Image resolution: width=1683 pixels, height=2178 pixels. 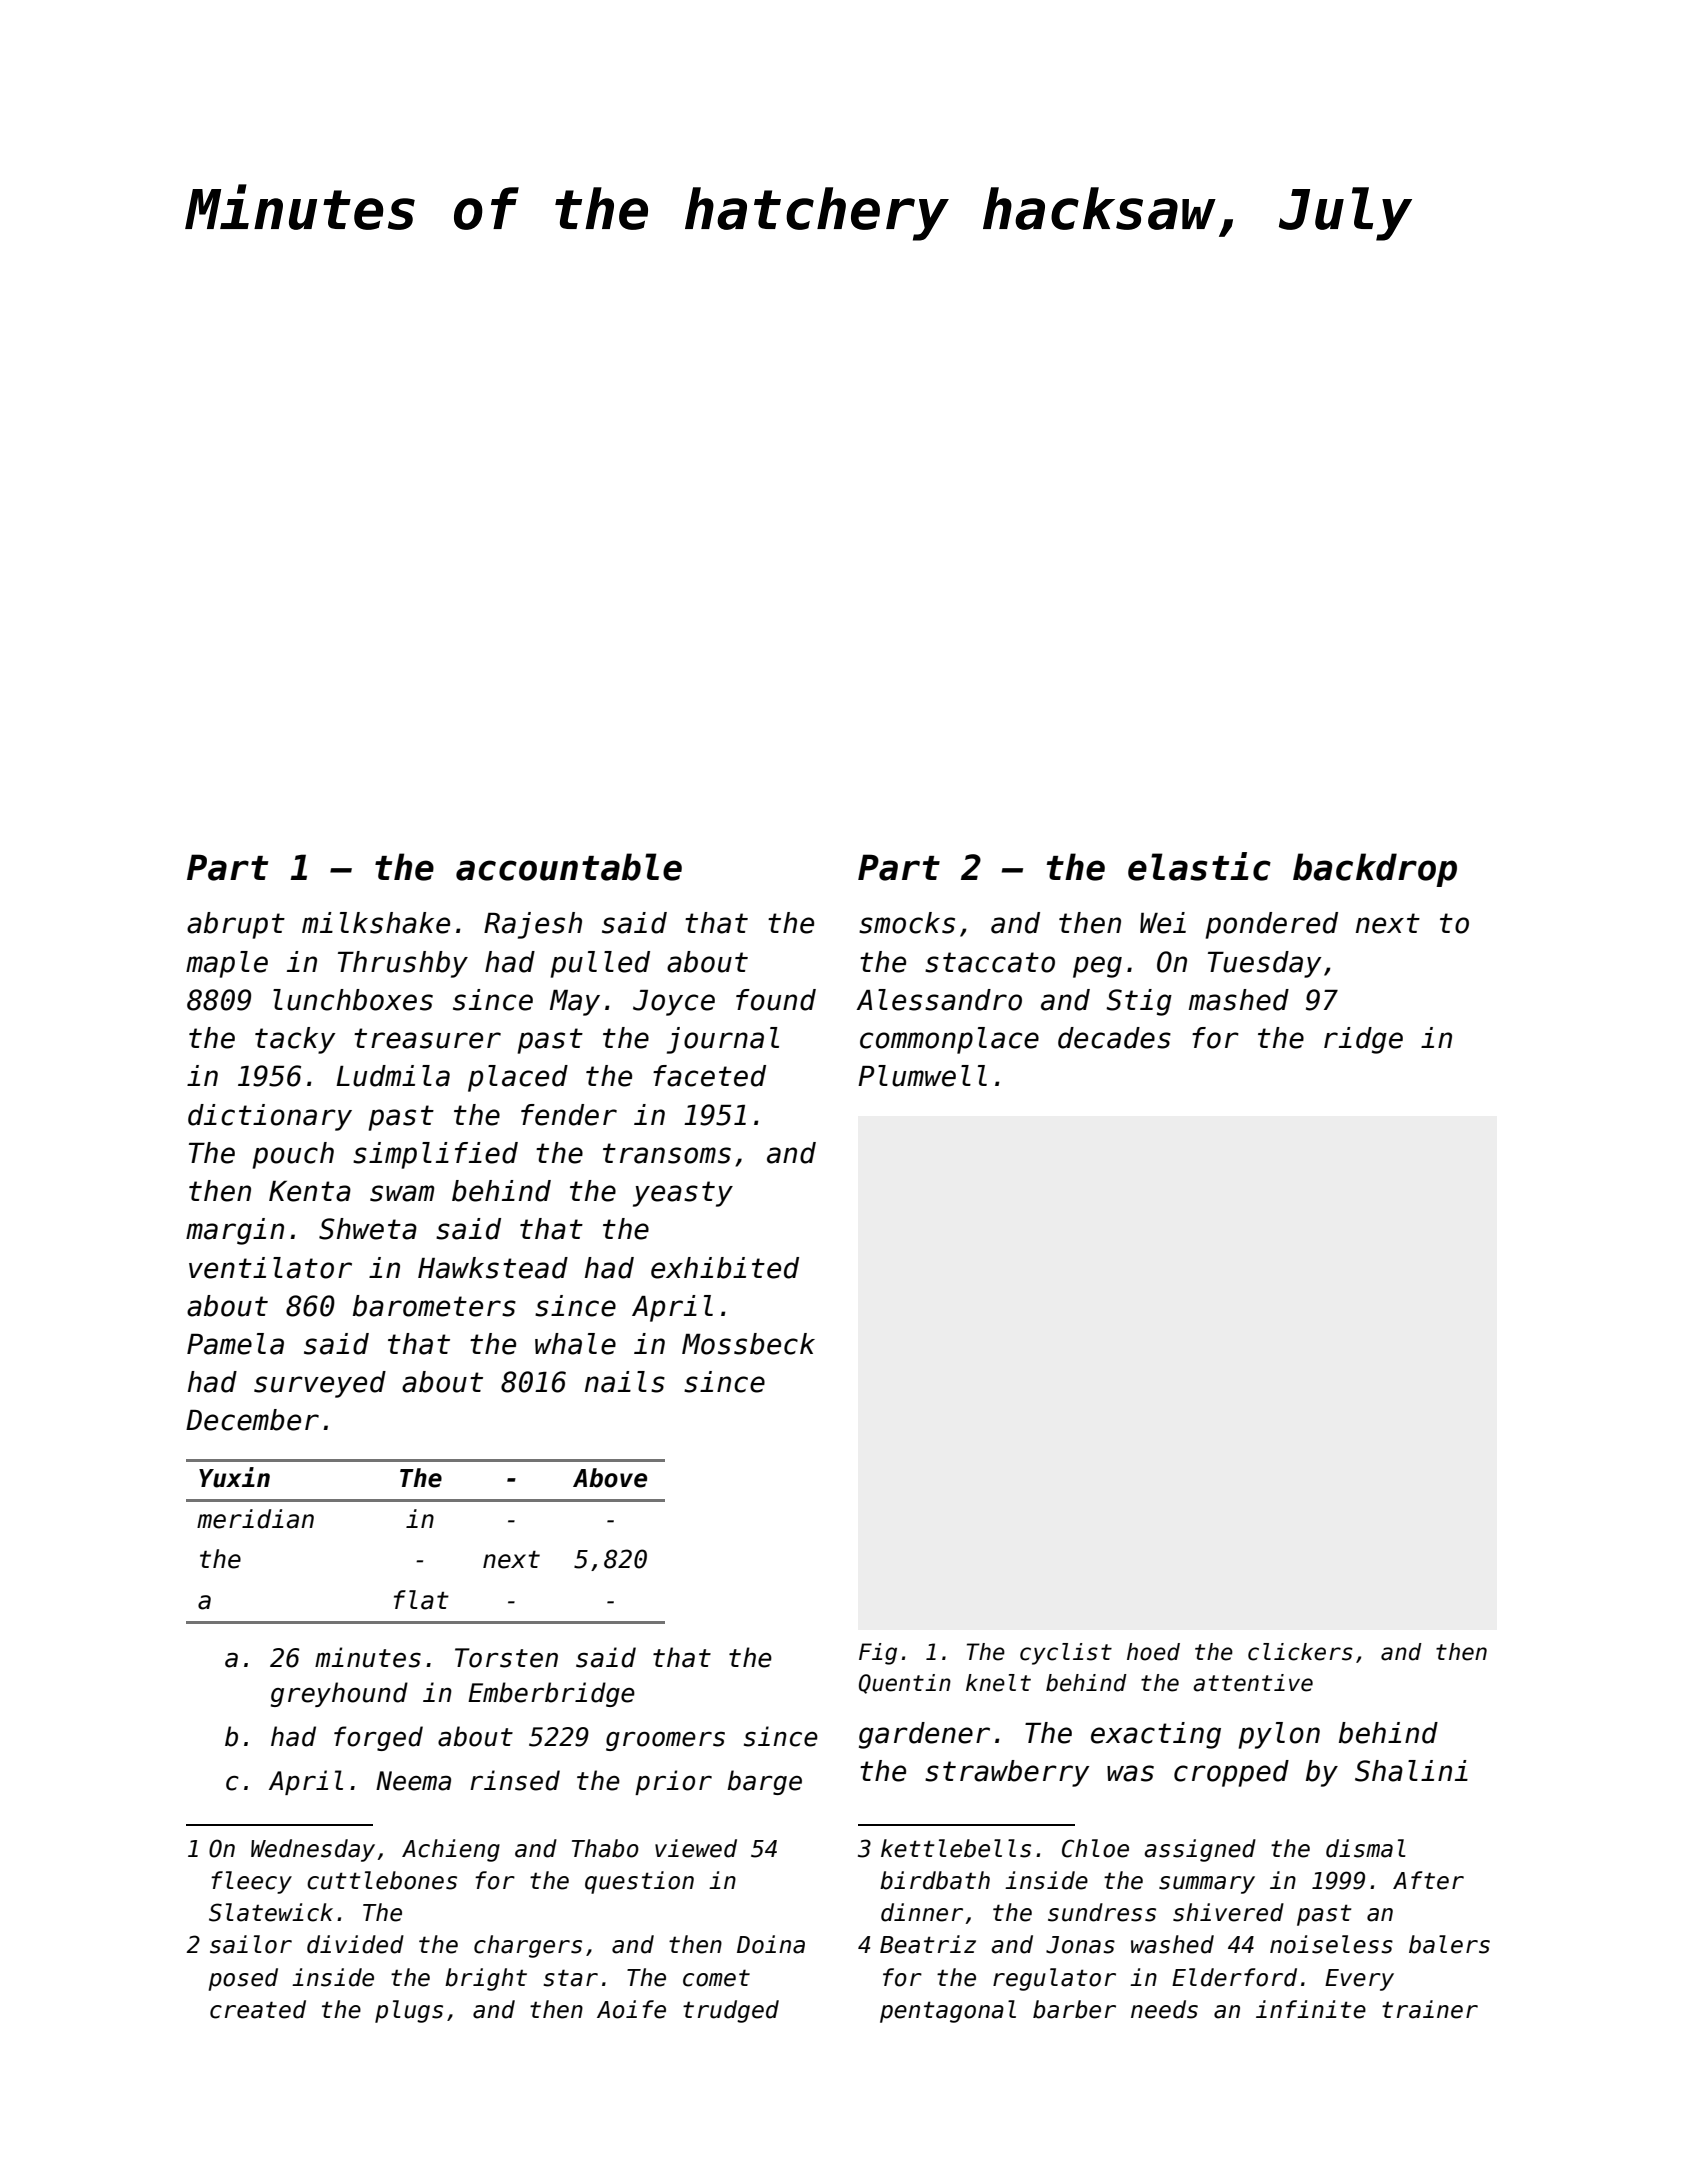 I want to click on Fig, so click(x=878, y=1654).
